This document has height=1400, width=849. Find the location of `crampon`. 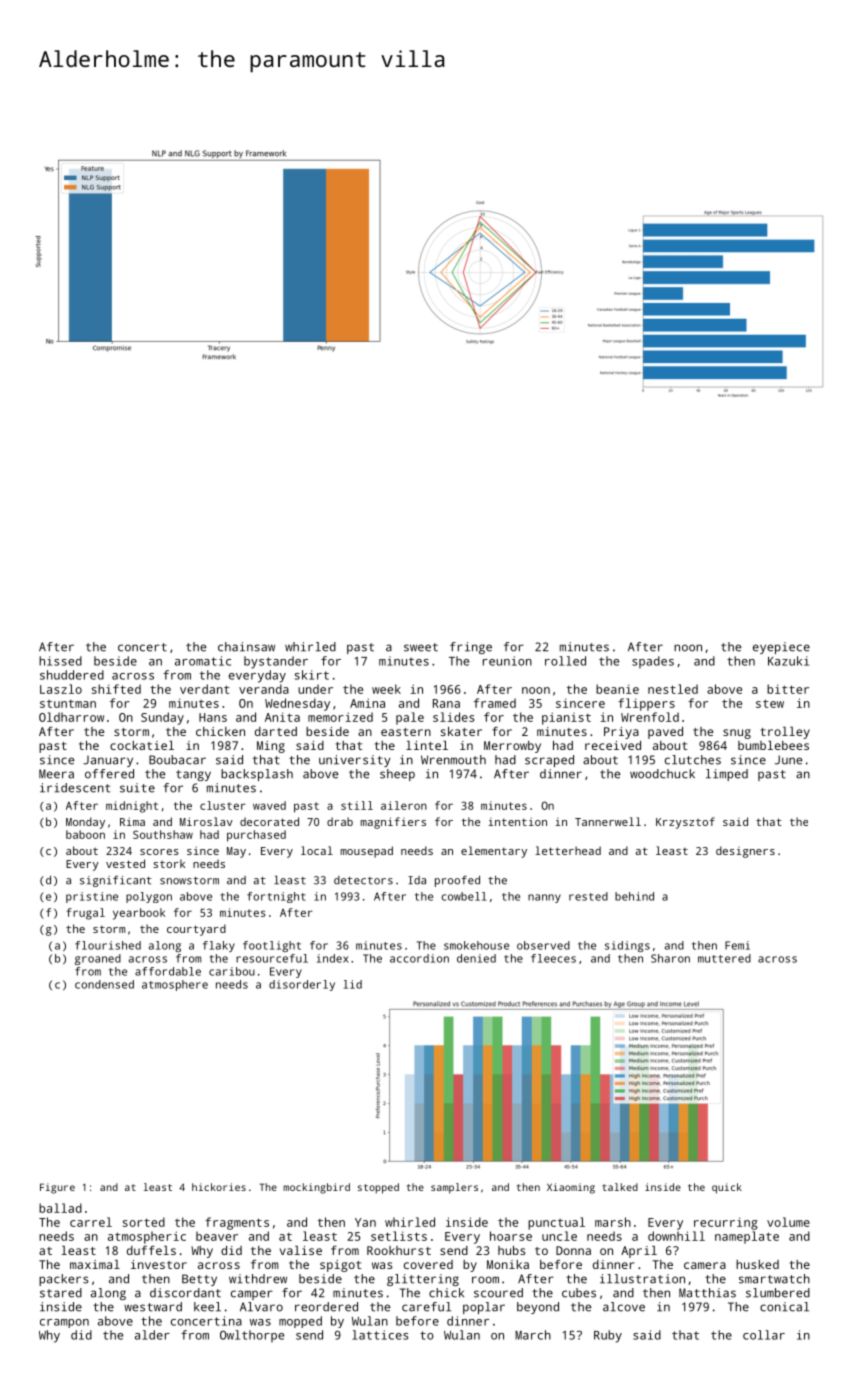

crampon is located at coordinates (64, 1323).
